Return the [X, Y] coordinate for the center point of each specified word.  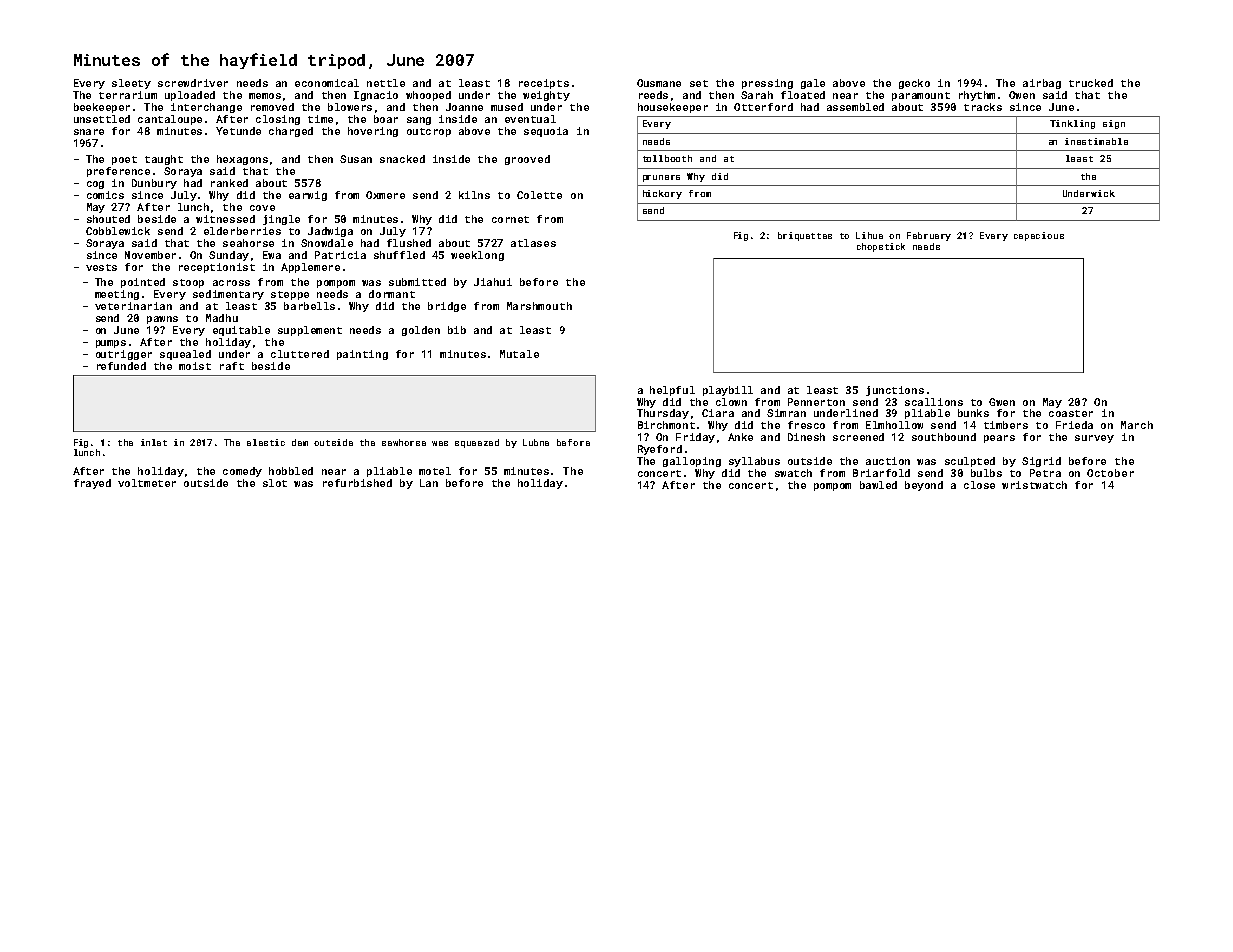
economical [327, 83]
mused [507, 107]
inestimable [1096, 141]
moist [195, 366]
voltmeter [147, 483]
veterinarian [133, 306]
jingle [281, 220]
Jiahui [493, 282]
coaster [1071, 413]
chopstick [881, 247]
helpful [672, 391]
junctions [895, 391]
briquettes [805, 236]
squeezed [477, 443]
